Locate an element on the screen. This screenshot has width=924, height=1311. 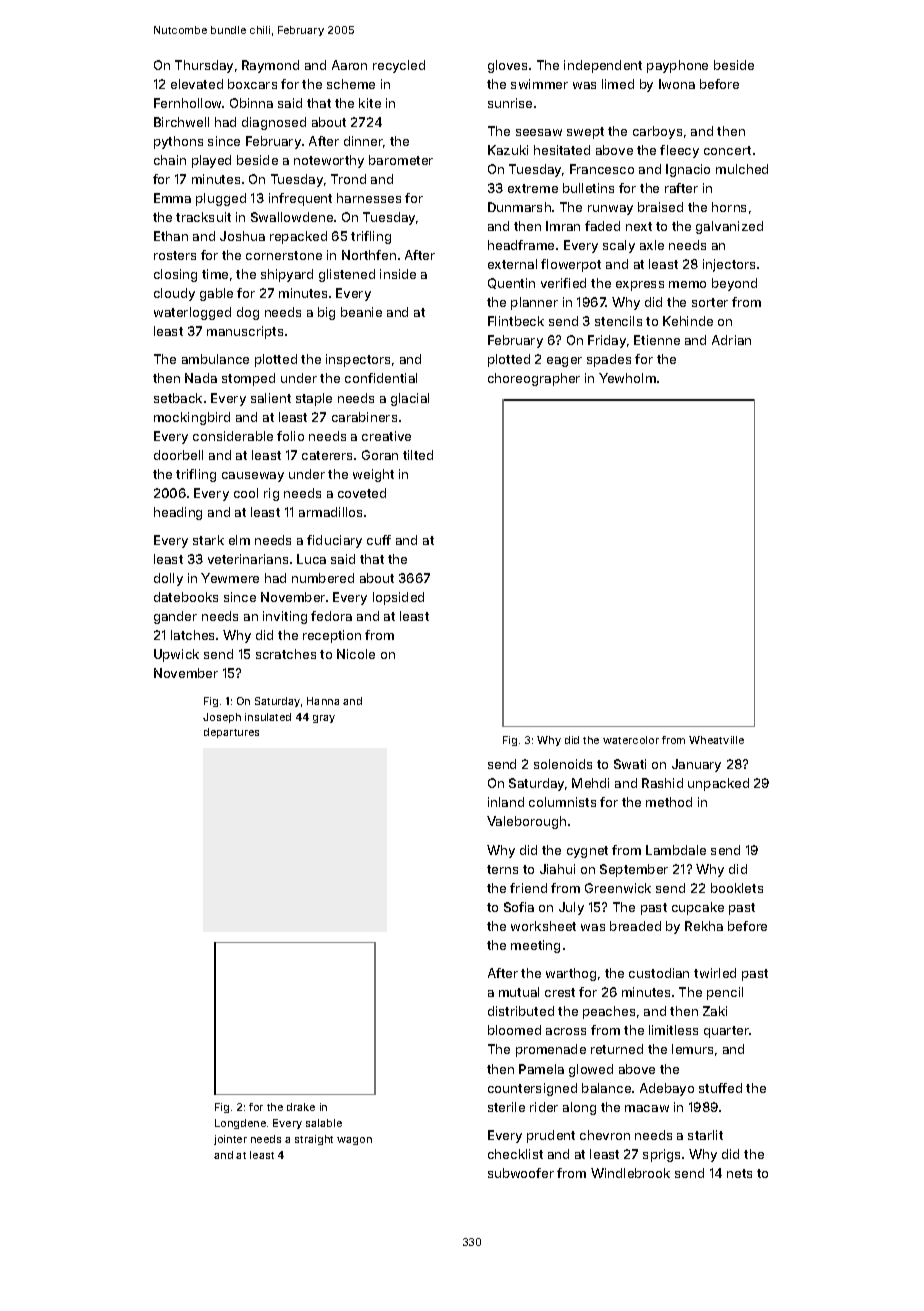
twirled is located at coordinates (715, 973).
